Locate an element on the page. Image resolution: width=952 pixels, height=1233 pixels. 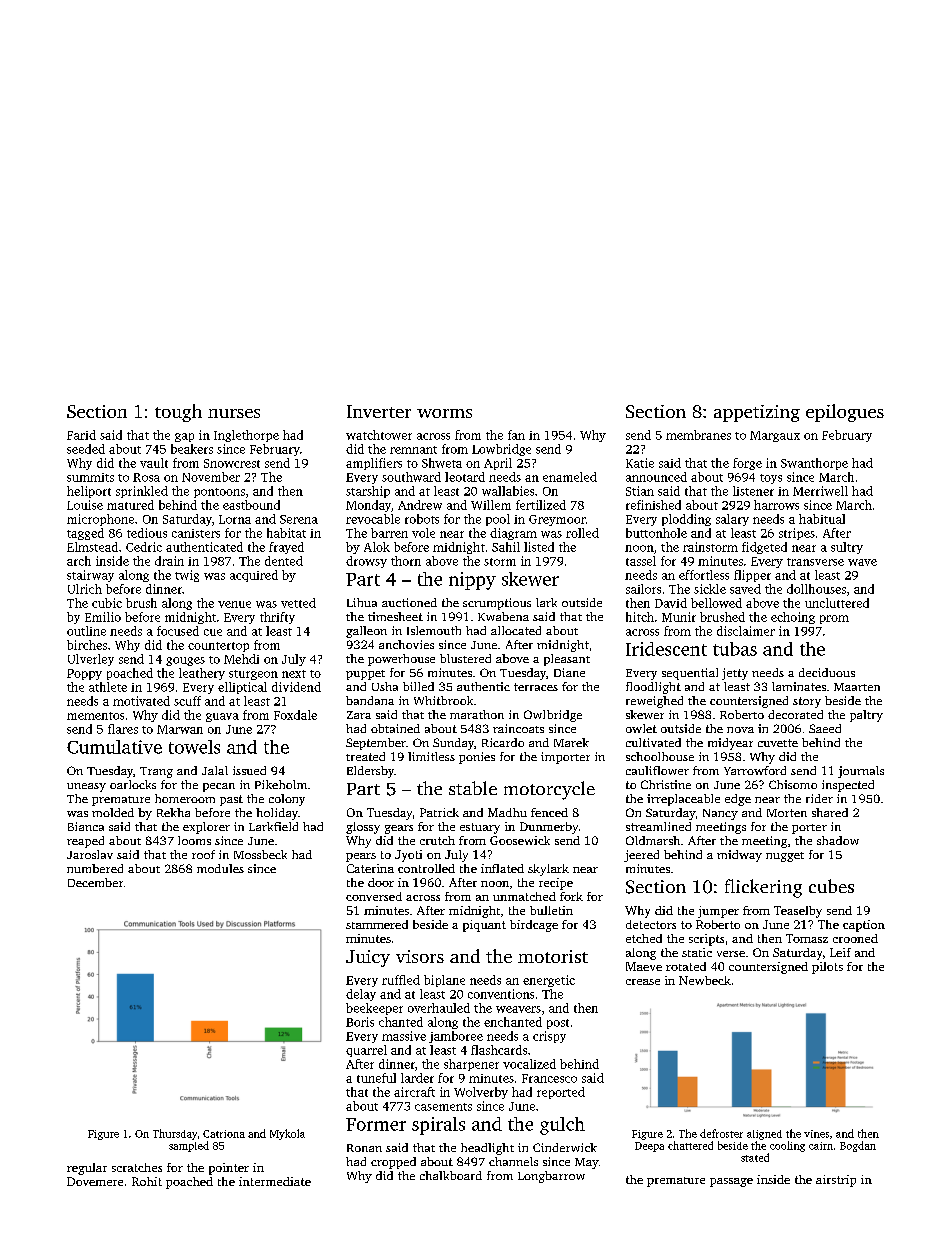
tough is located at coordinates (178, 413).
